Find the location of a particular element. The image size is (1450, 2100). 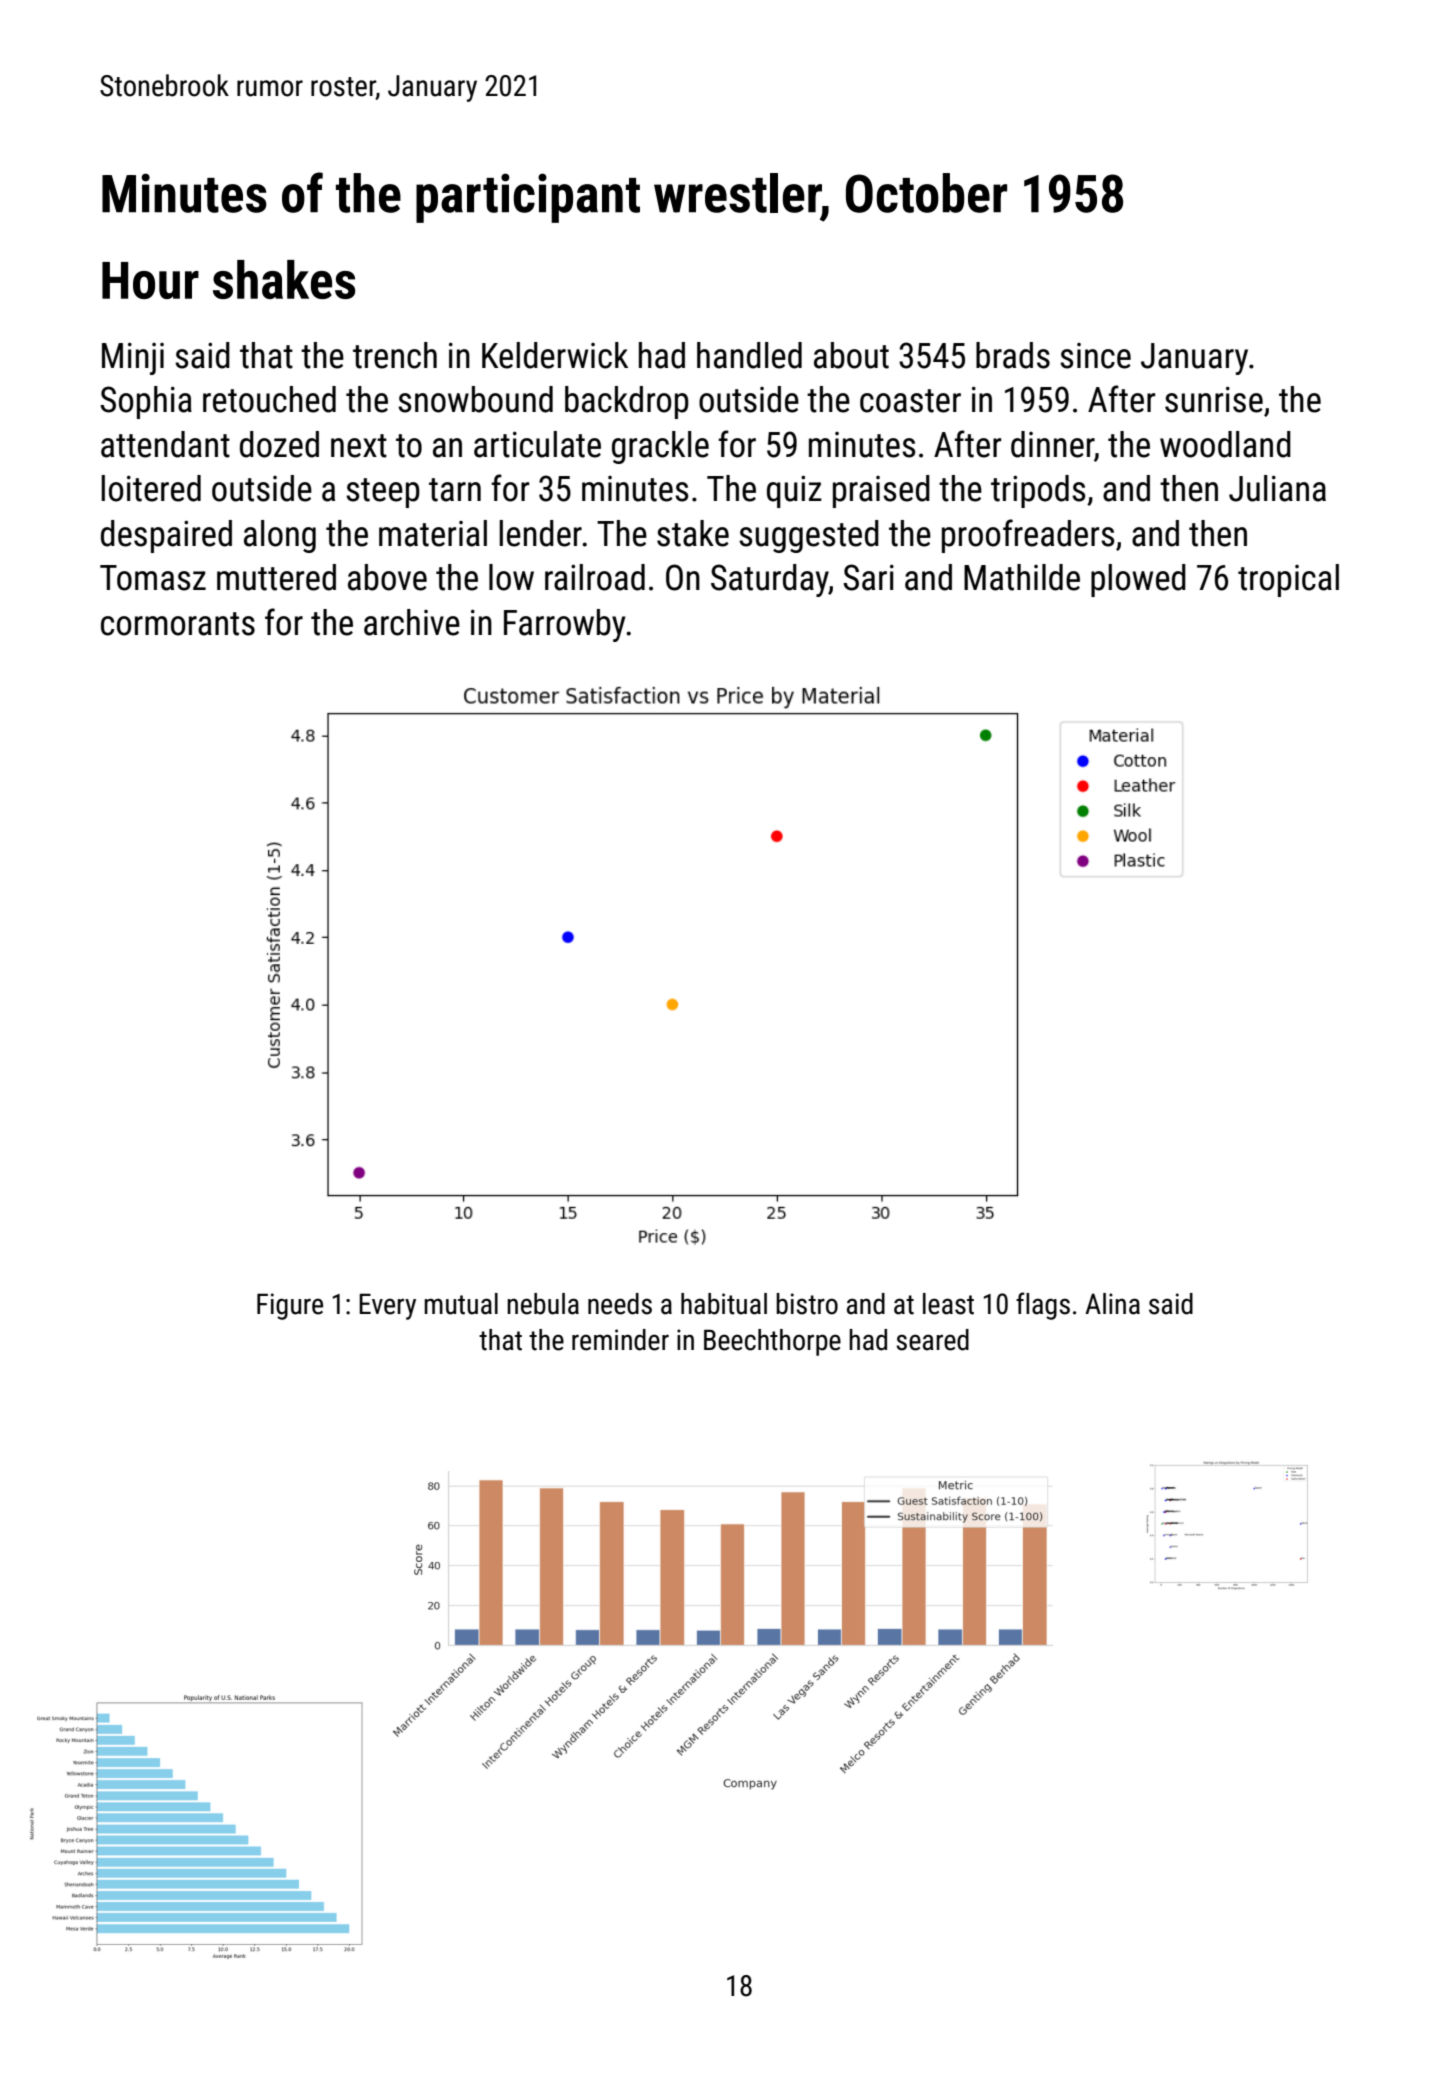

mutual is located at coordinates (461, 1304).
